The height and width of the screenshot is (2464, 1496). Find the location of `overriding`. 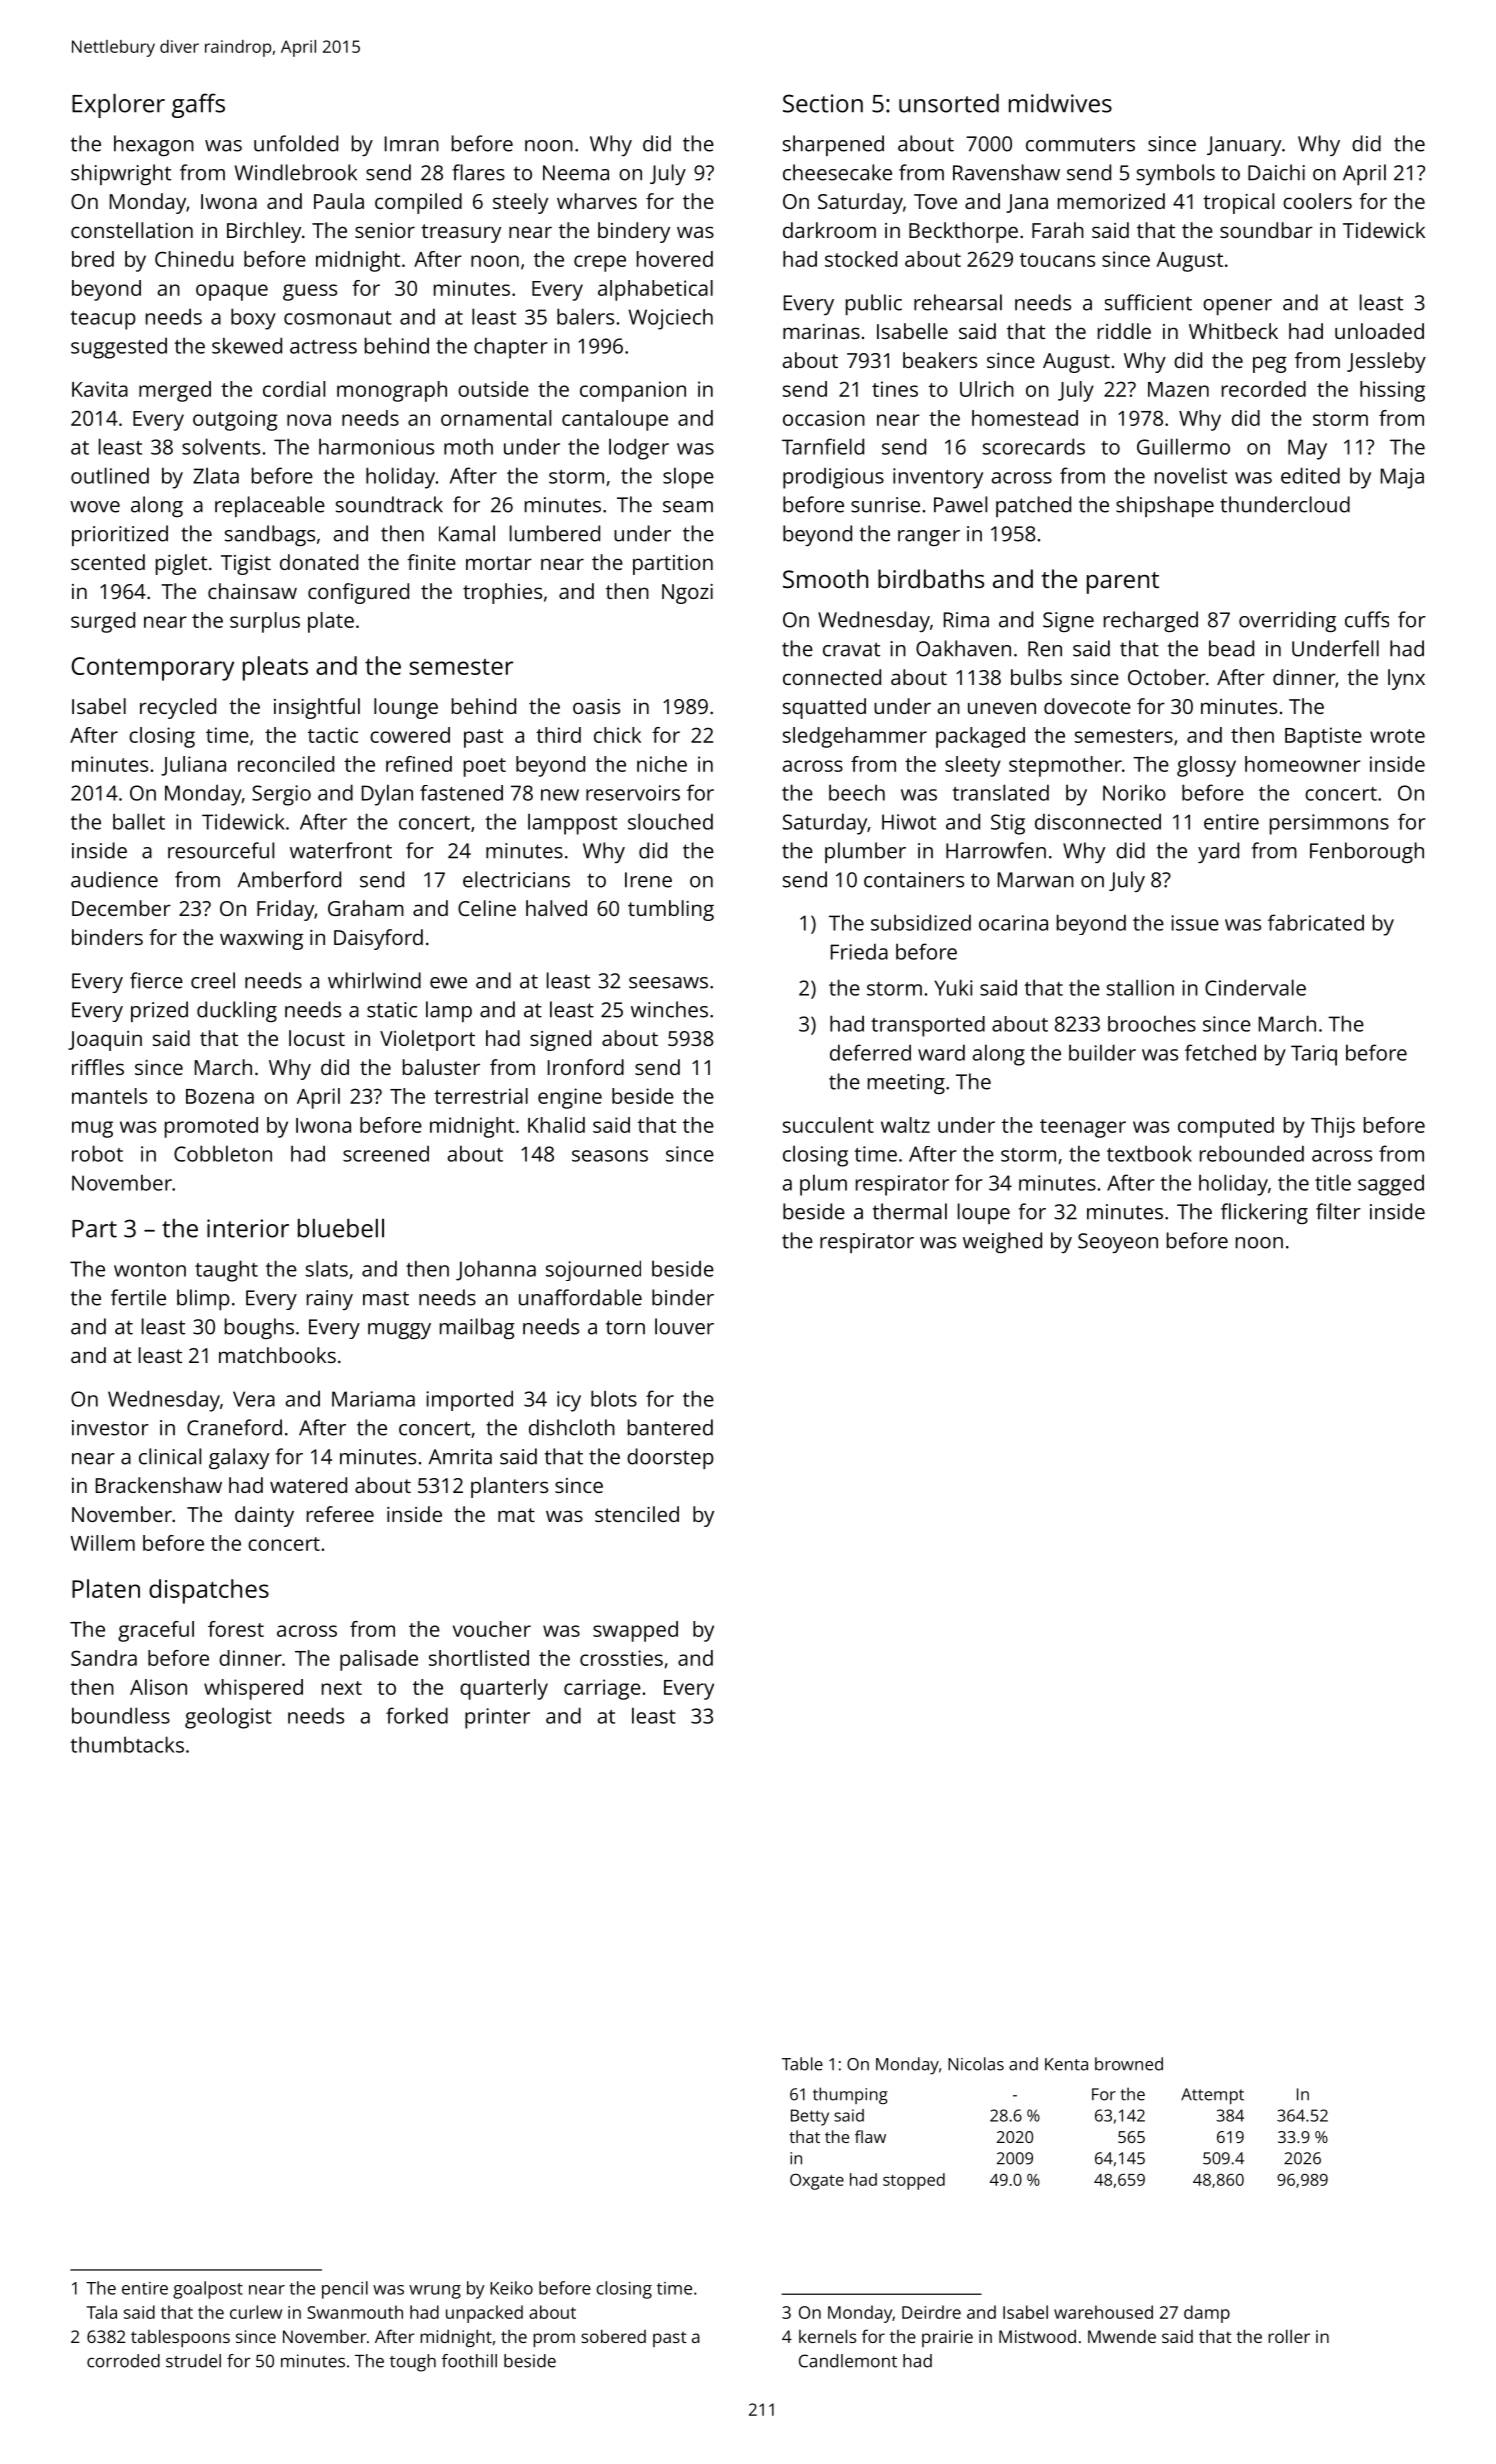

overriding is located at coordinates (1287, 621).
